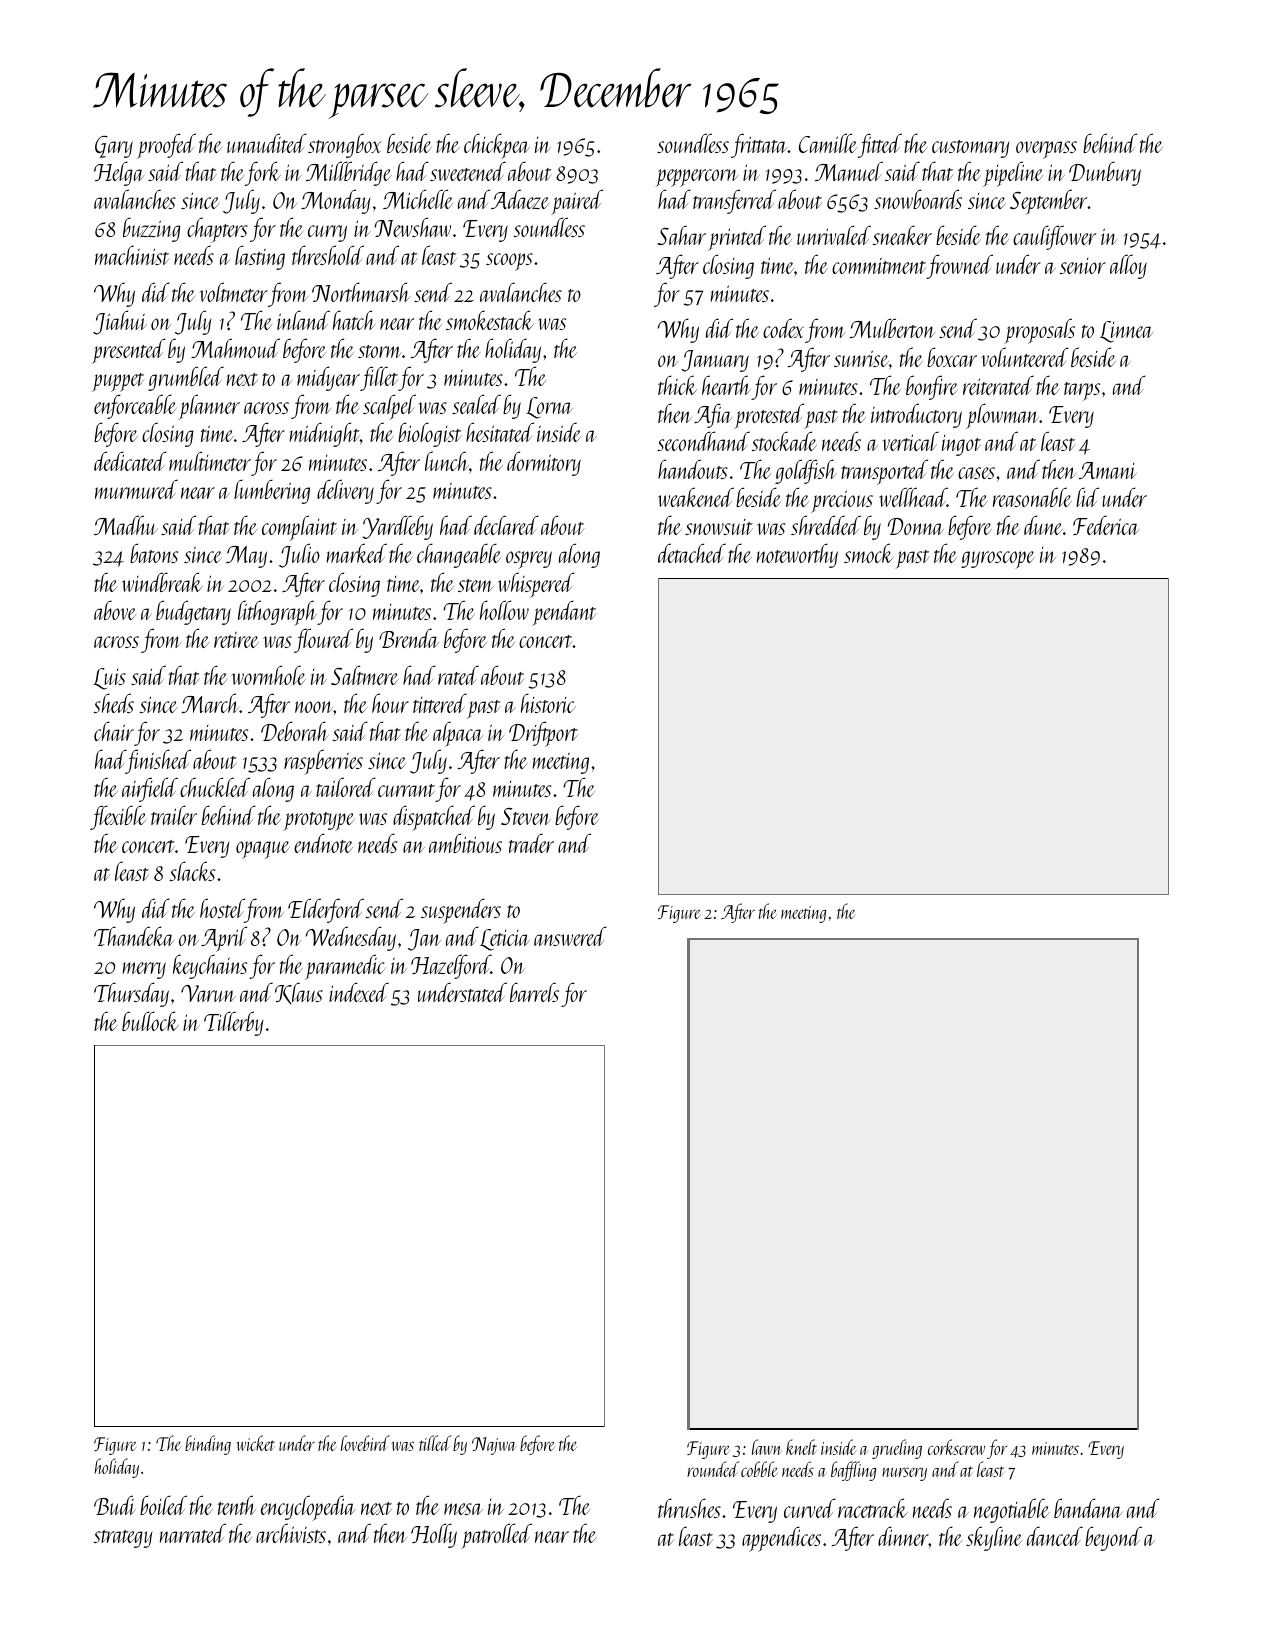 Image resolution: width=1263 pixels, height=1634 pixels. What do you see at coordinates (880, 145) in the screenshot?
I see `fitted` at bounding box center [880, 145].
